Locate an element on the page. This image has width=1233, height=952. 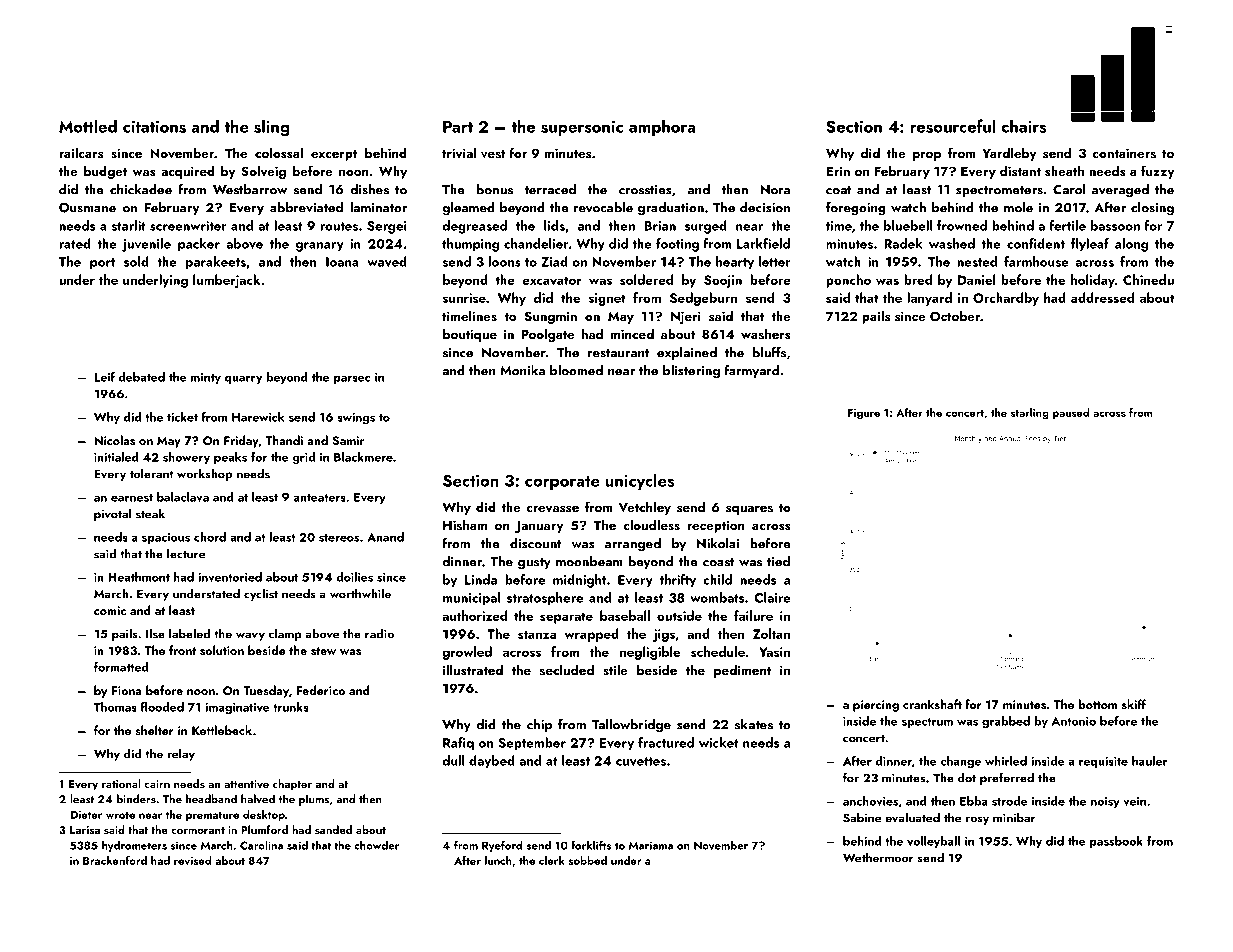
bloomed is located at coordinates (576, 370).
